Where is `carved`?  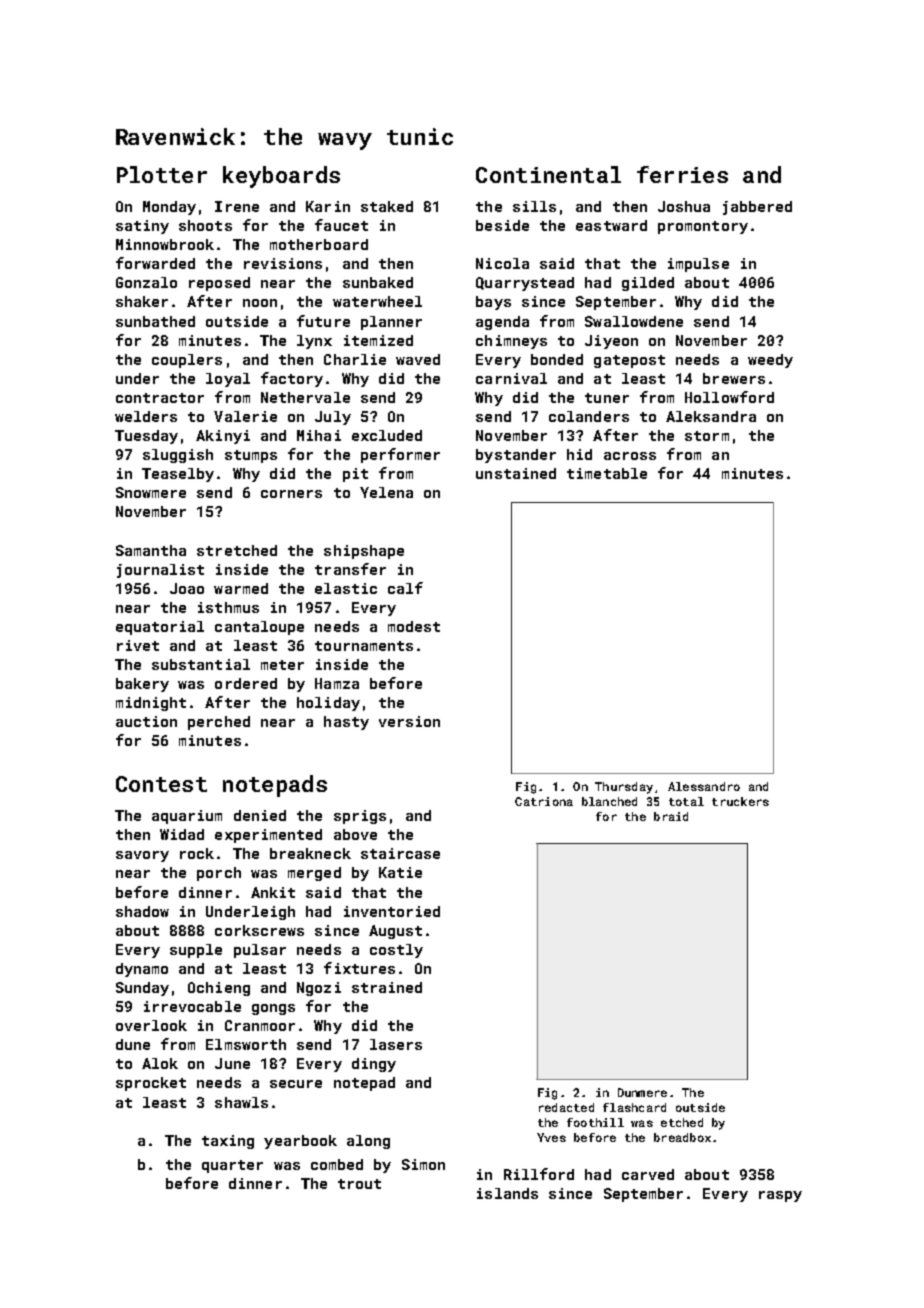
carved is located at coordinates (648, 1174).
